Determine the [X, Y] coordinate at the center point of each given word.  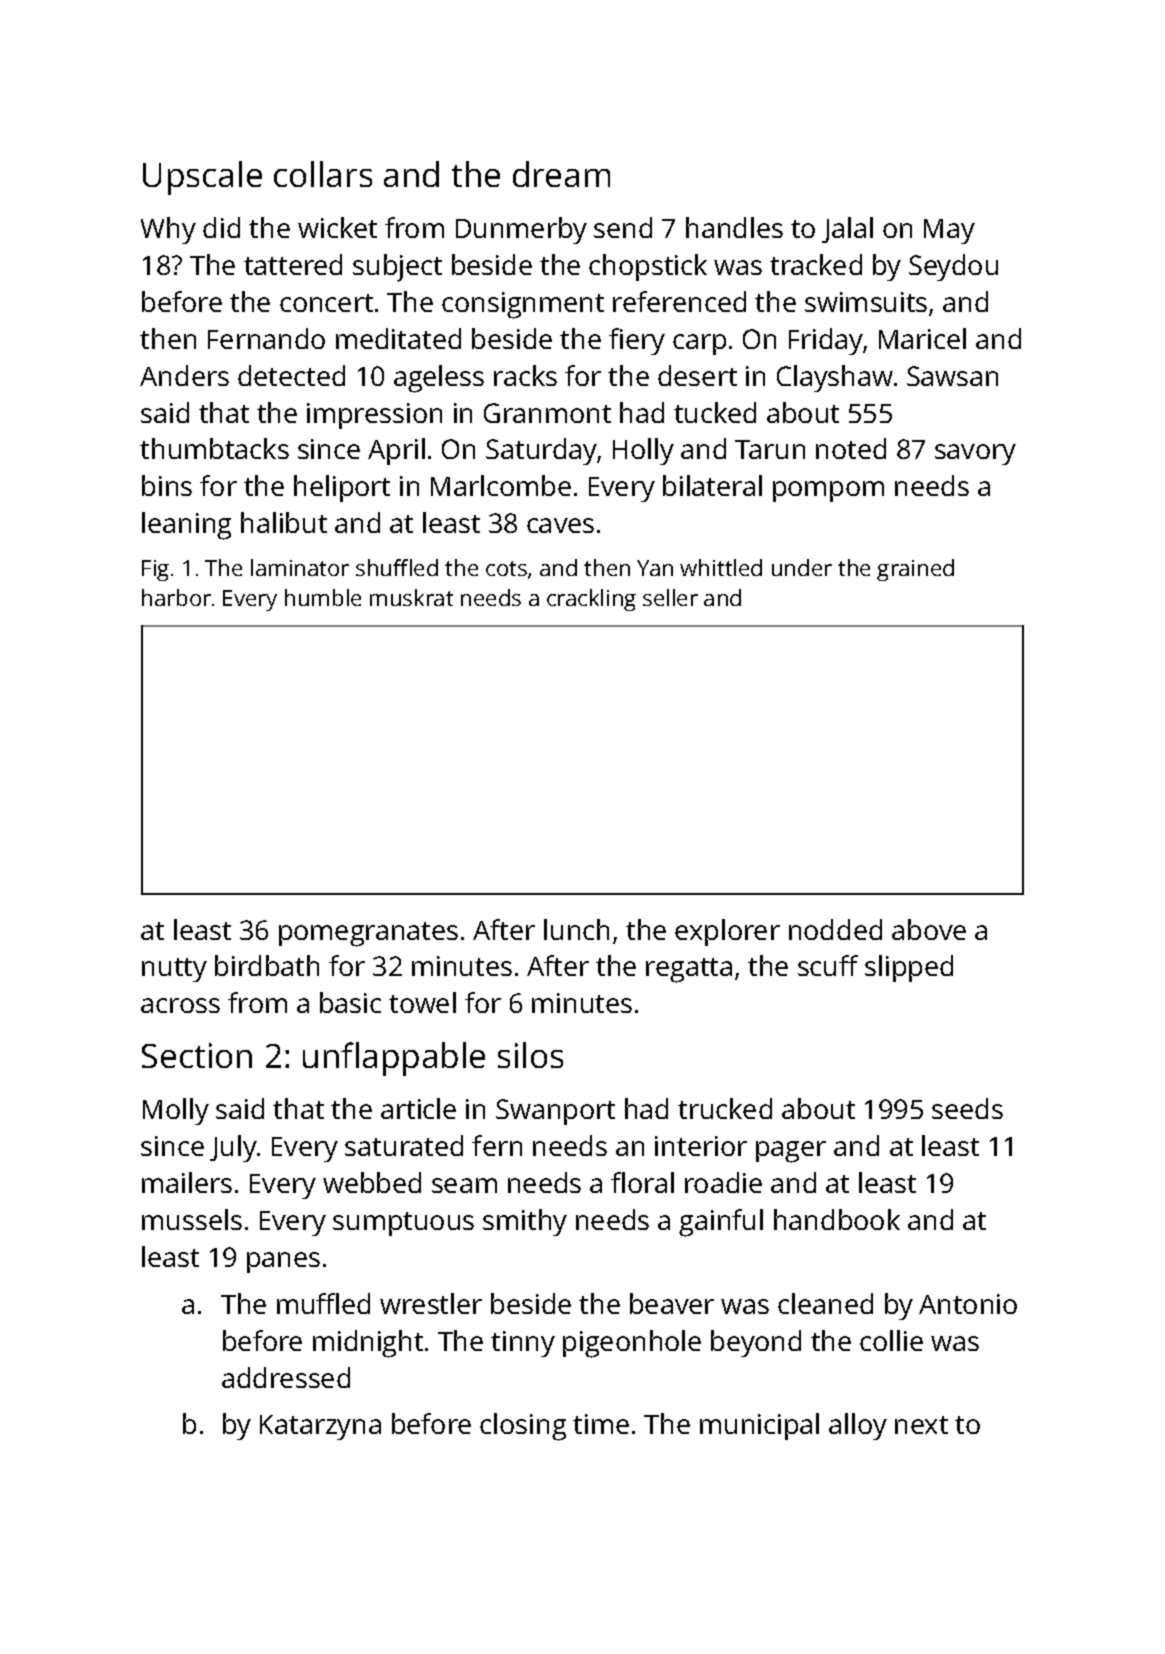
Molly [176, 1111]
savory [975, 454]
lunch [576, 929]
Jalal [847, 230]
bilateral [712, 485]
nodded [835, 929]
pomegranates [368, 934]
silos [530, 1055]
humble [323, 597]
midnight [368, 1344]
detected [291, 375]
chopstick [648, 267]
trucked [725, 1108]
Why [168, 230]
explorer [727, 932]
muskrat [411, 597]
